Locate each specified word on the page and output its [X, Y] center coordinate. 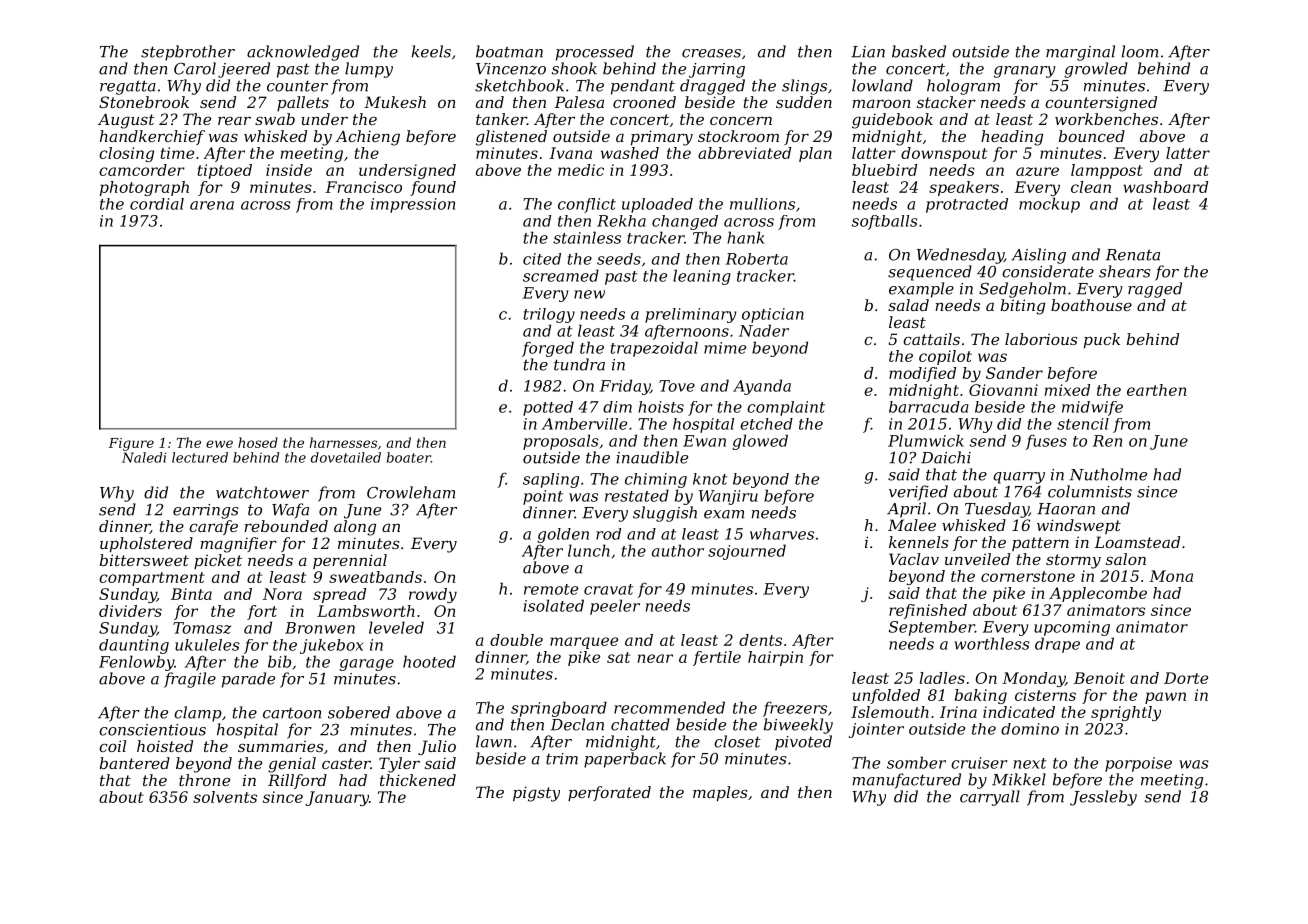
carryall [990, 798]
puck [1102, 340]
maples [720, 793]
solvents [225, 797]
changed [685, 222]
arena [212, 205]
